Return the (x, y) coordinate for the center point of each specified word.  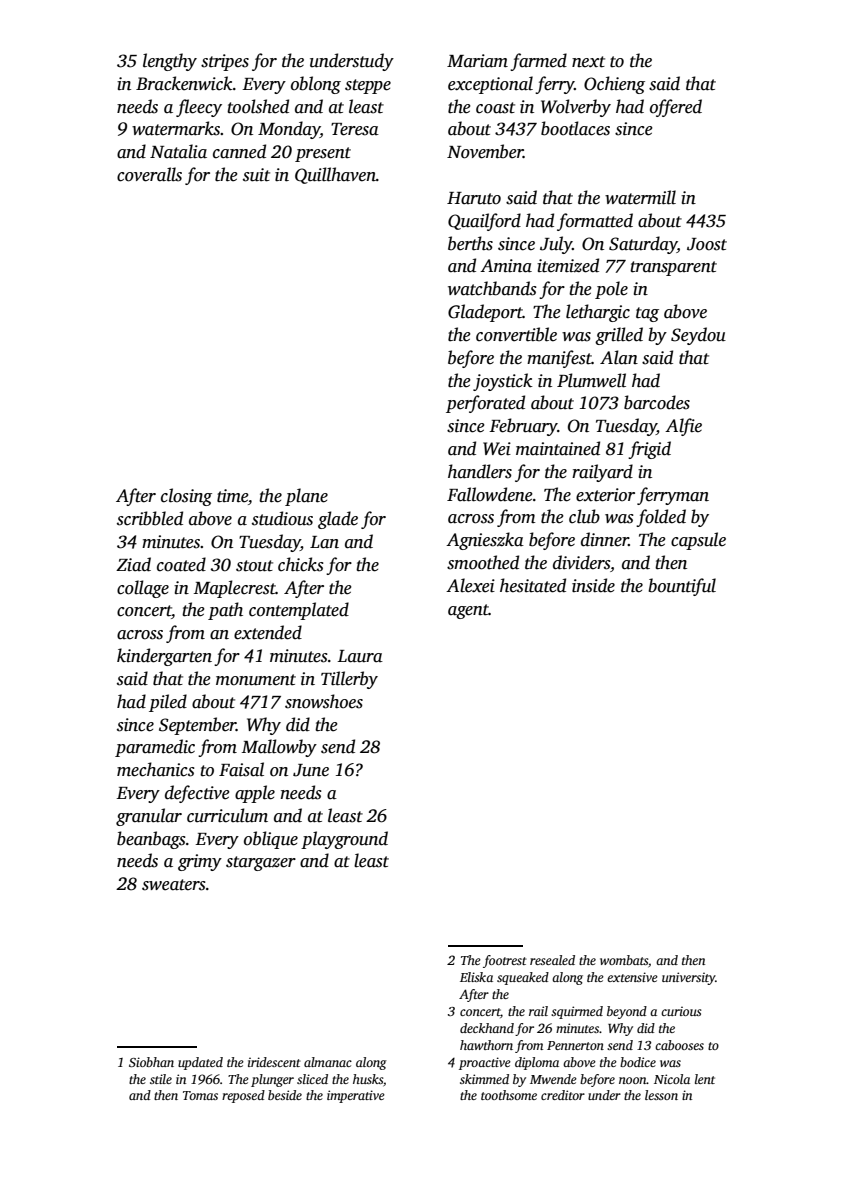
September (197, 726)
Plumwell (591, 380)
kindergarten (164, 657)
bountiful (682, 587)
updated (200, 1063)
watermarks (176, 128)
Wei (497, 449)
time (232, 496)
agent (468, 611)
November (485, 151)
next (588, 62)
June (311, 770)
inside (593, 585)
